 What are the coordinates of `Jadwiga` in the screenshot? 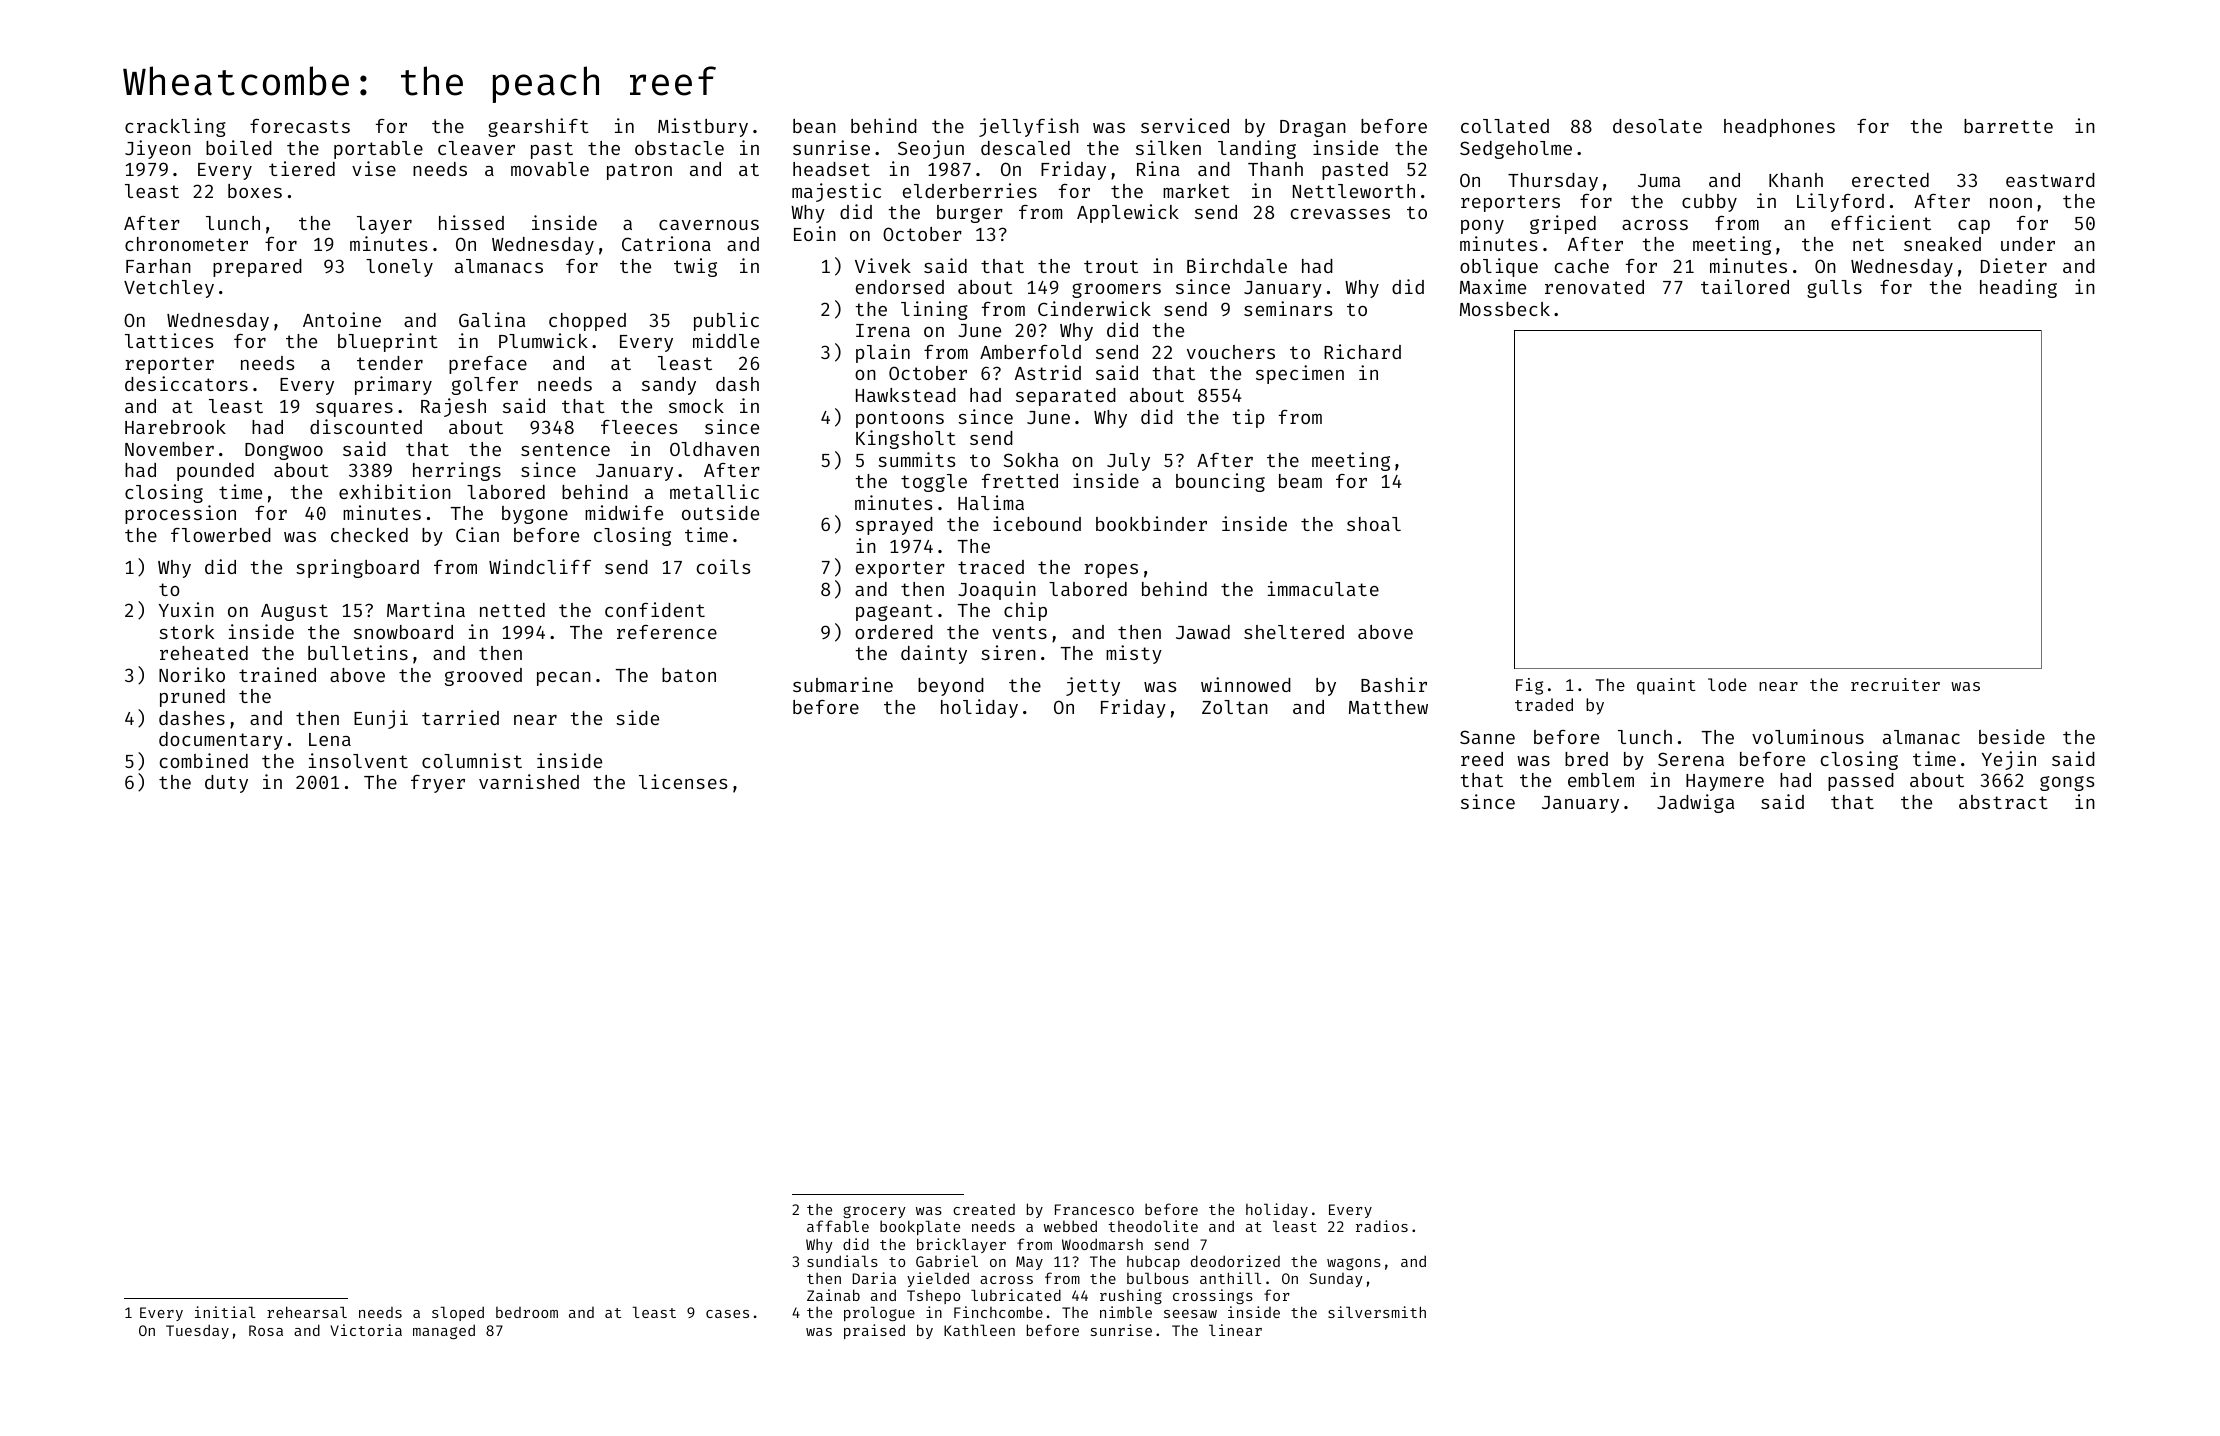 It's located at (1696, 803).
